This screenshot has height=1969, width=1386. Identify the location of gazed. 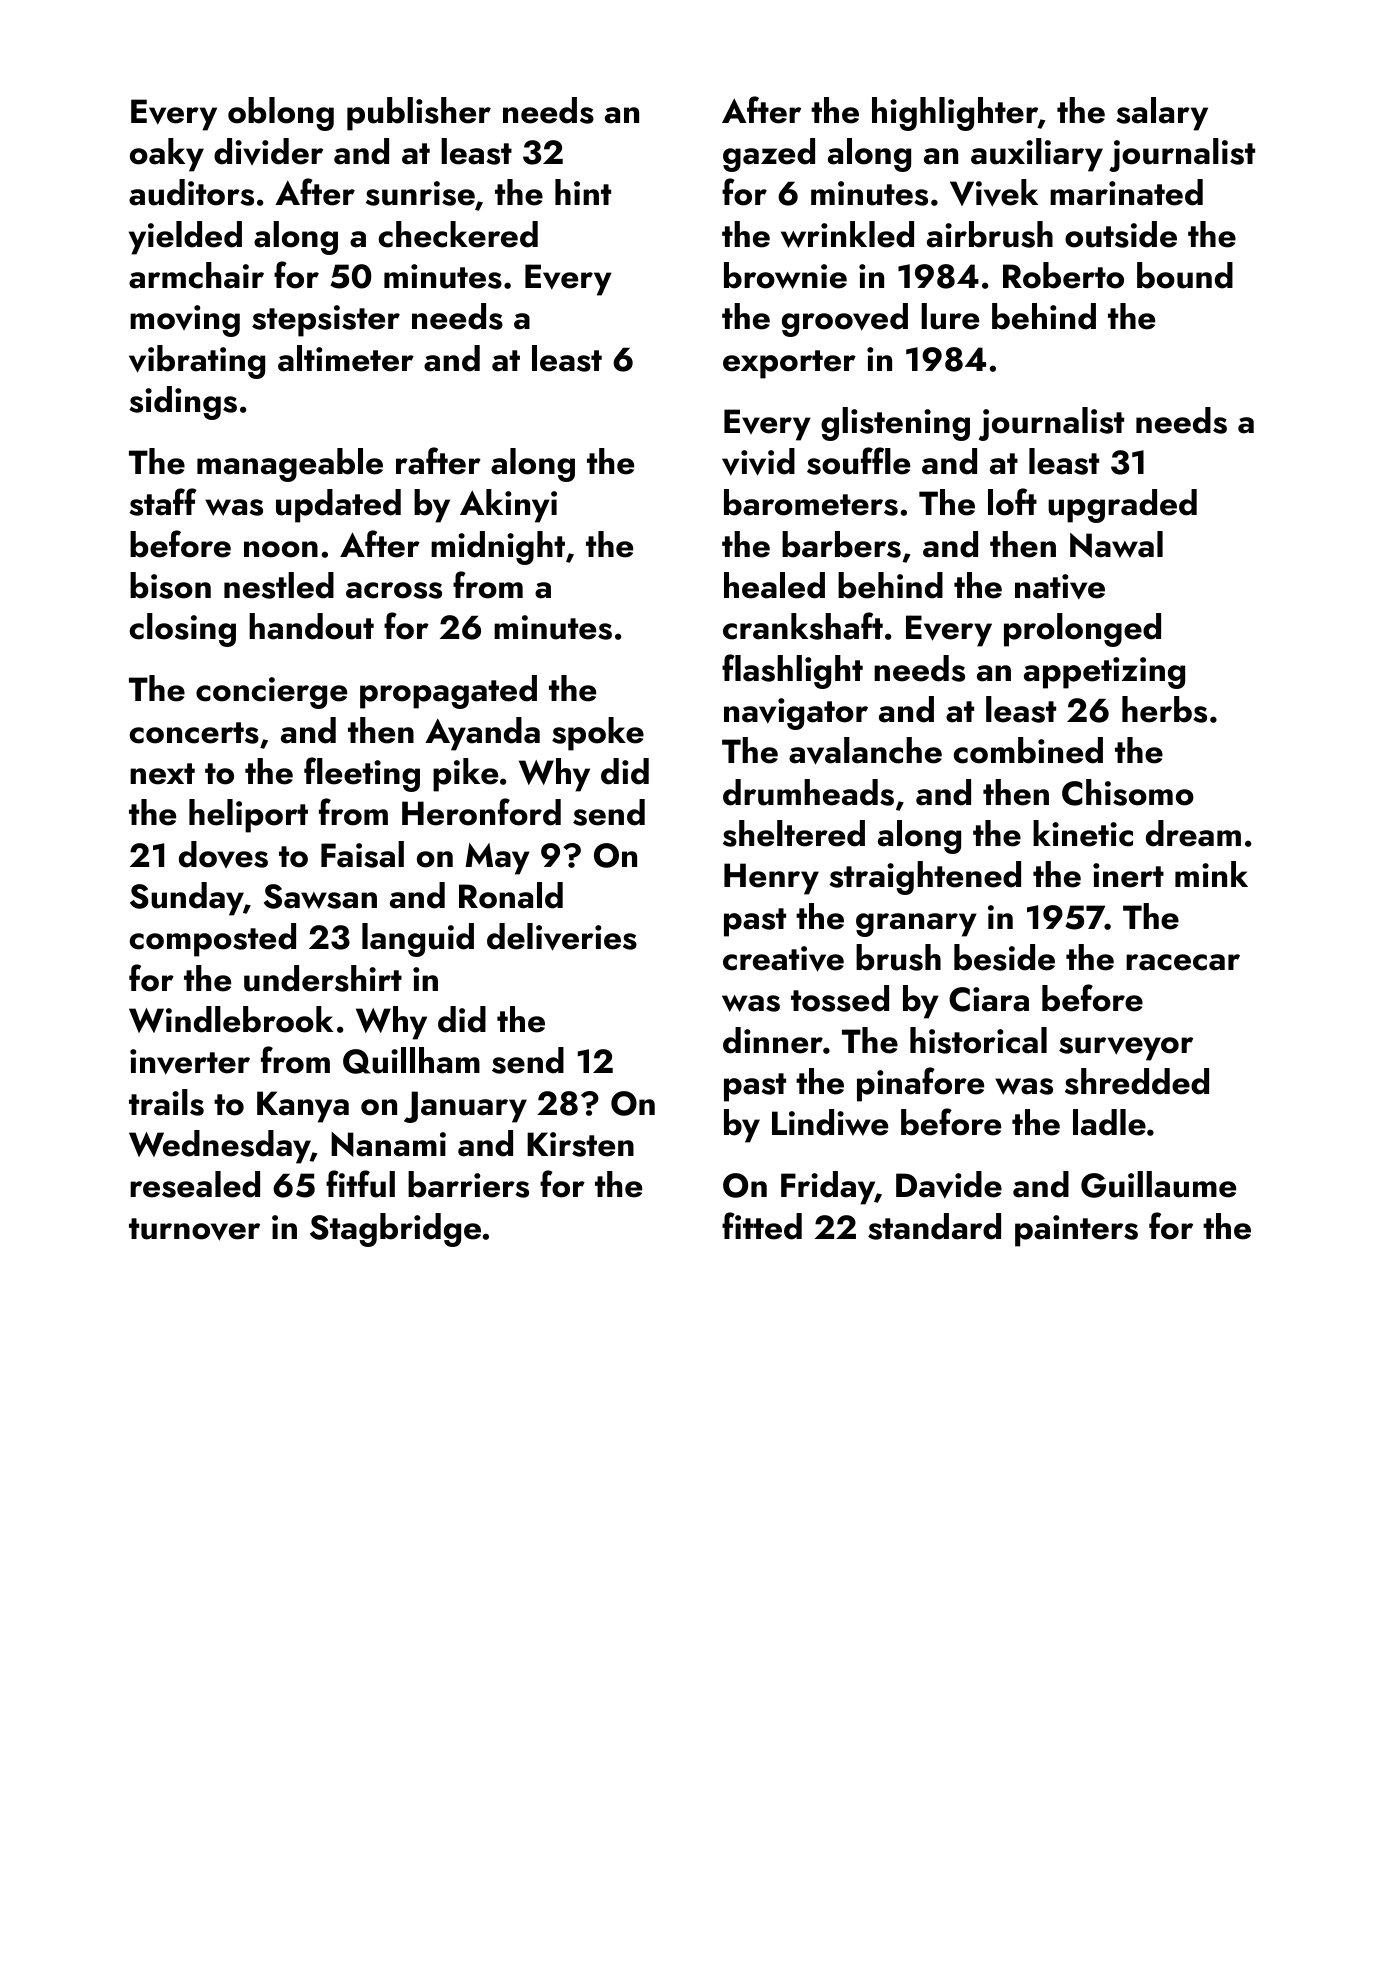
(769, 155).
